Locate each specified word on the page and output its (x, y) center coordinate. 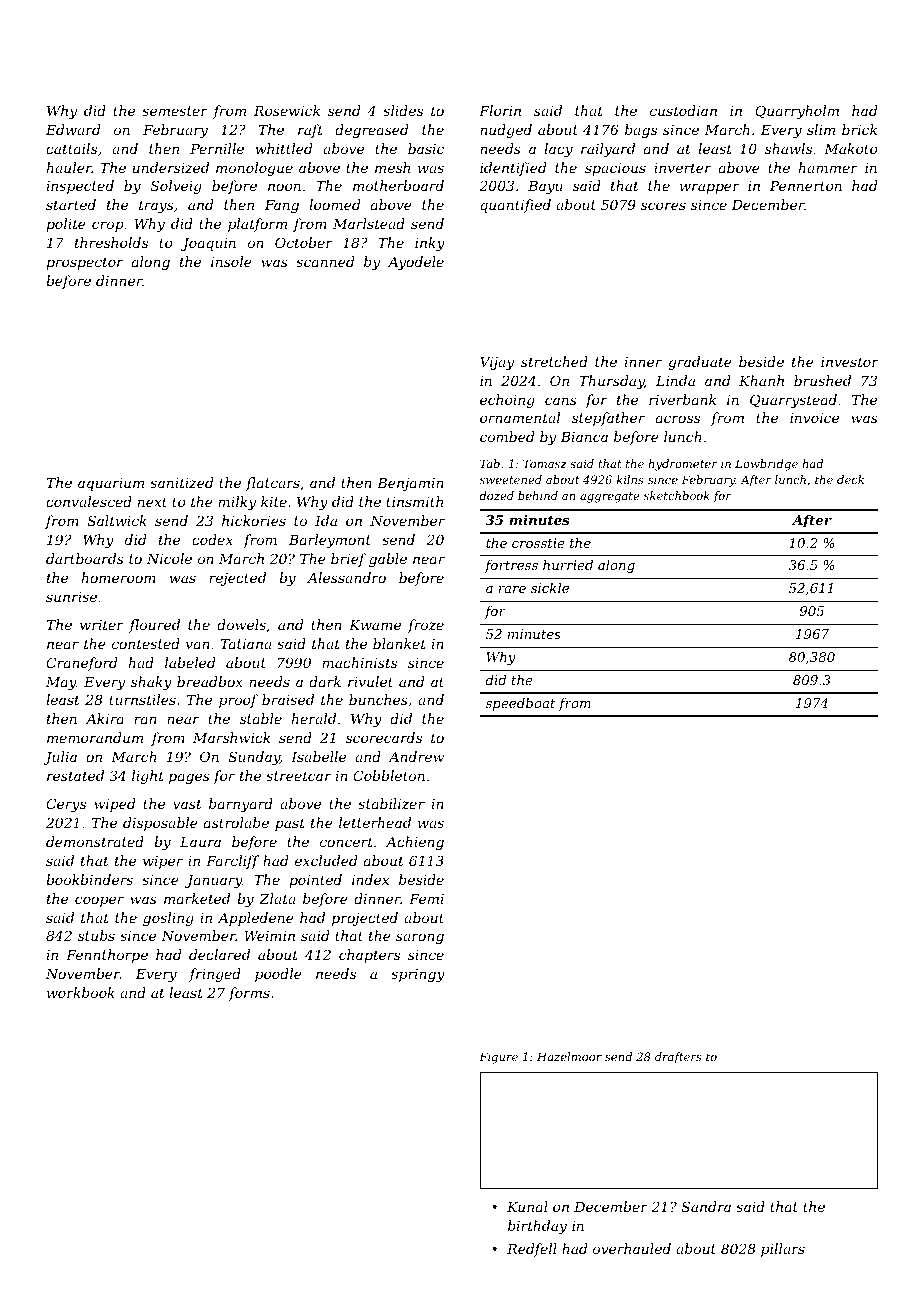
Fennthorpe (107, 956)
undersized (171, 168)
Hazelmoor (569, 1056)
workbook (81, 992)
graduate (700, 363)
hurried (568, 565)
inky (430, 244)
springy (418, 975)
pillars (783, 1250)
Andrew (416, 756)
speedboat (520, 704)
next (152, 502)
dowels (241, 624)
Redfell (532, 1250)
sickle (550, 588)
